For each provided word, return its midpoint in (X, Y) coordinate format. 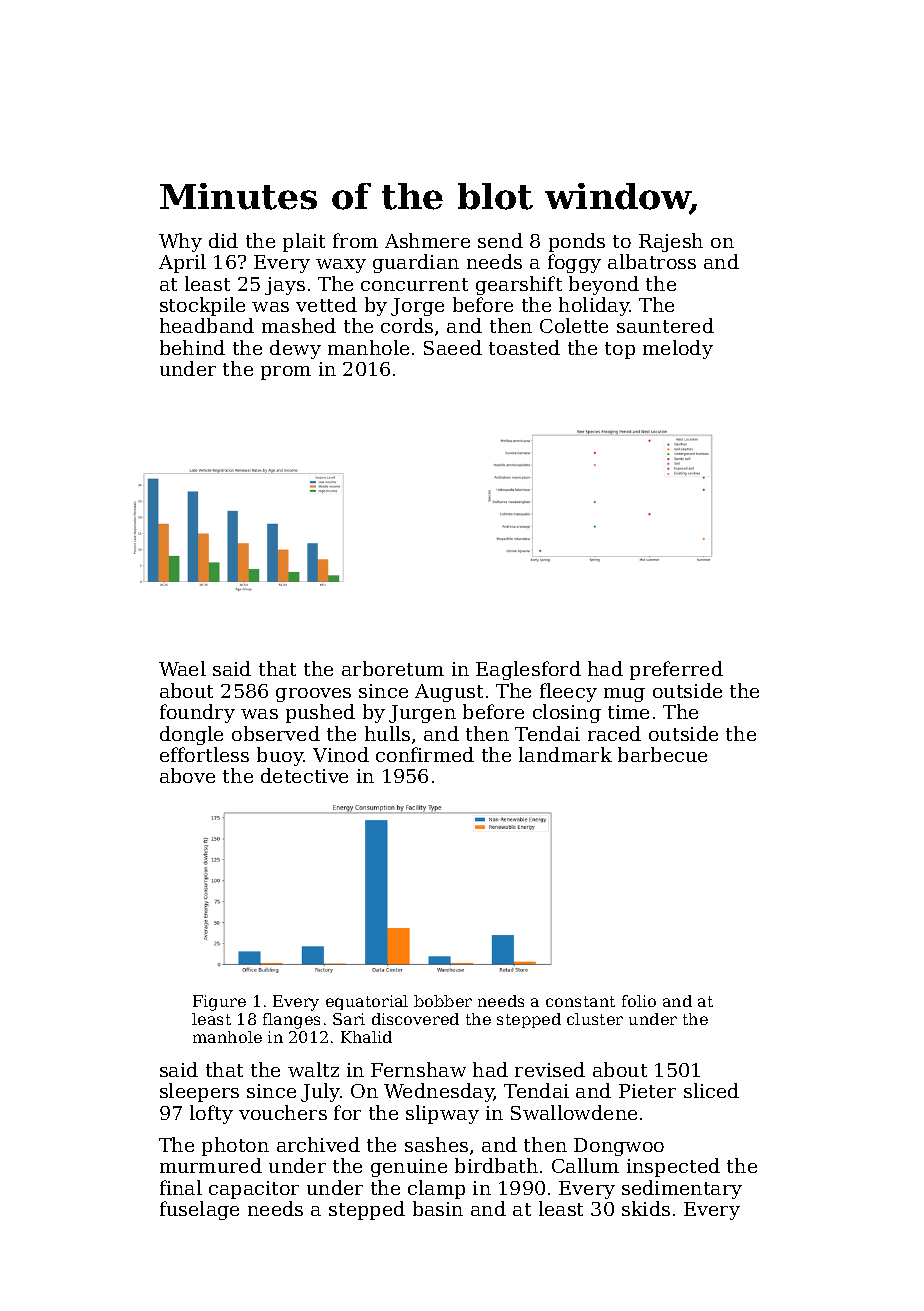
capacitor (254, 1190)
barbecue (662, 754)
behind (192, 347)
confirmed (425, 754)
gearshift (519, 285)
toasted (524, 347)
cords (407, 325)
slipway (442, 1114)
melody (678, 349)
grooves (313, 695)
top (620, 350)
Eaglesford (528, 670)
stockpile (202, 306)
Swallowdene (574, 1112)
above (187, 775)
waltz (313, 1069)
